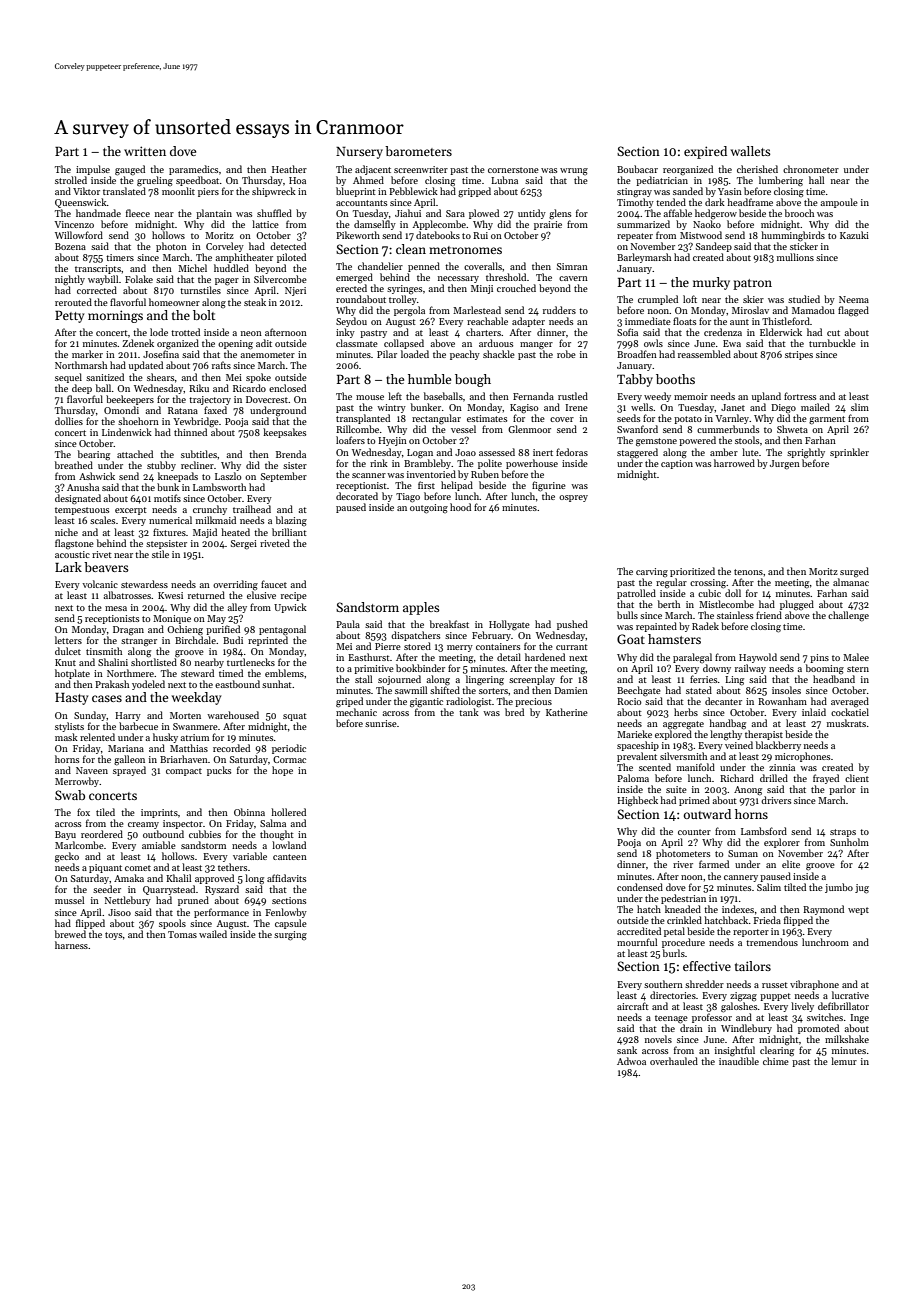  I want to click on photometers, so click(683, 854).
